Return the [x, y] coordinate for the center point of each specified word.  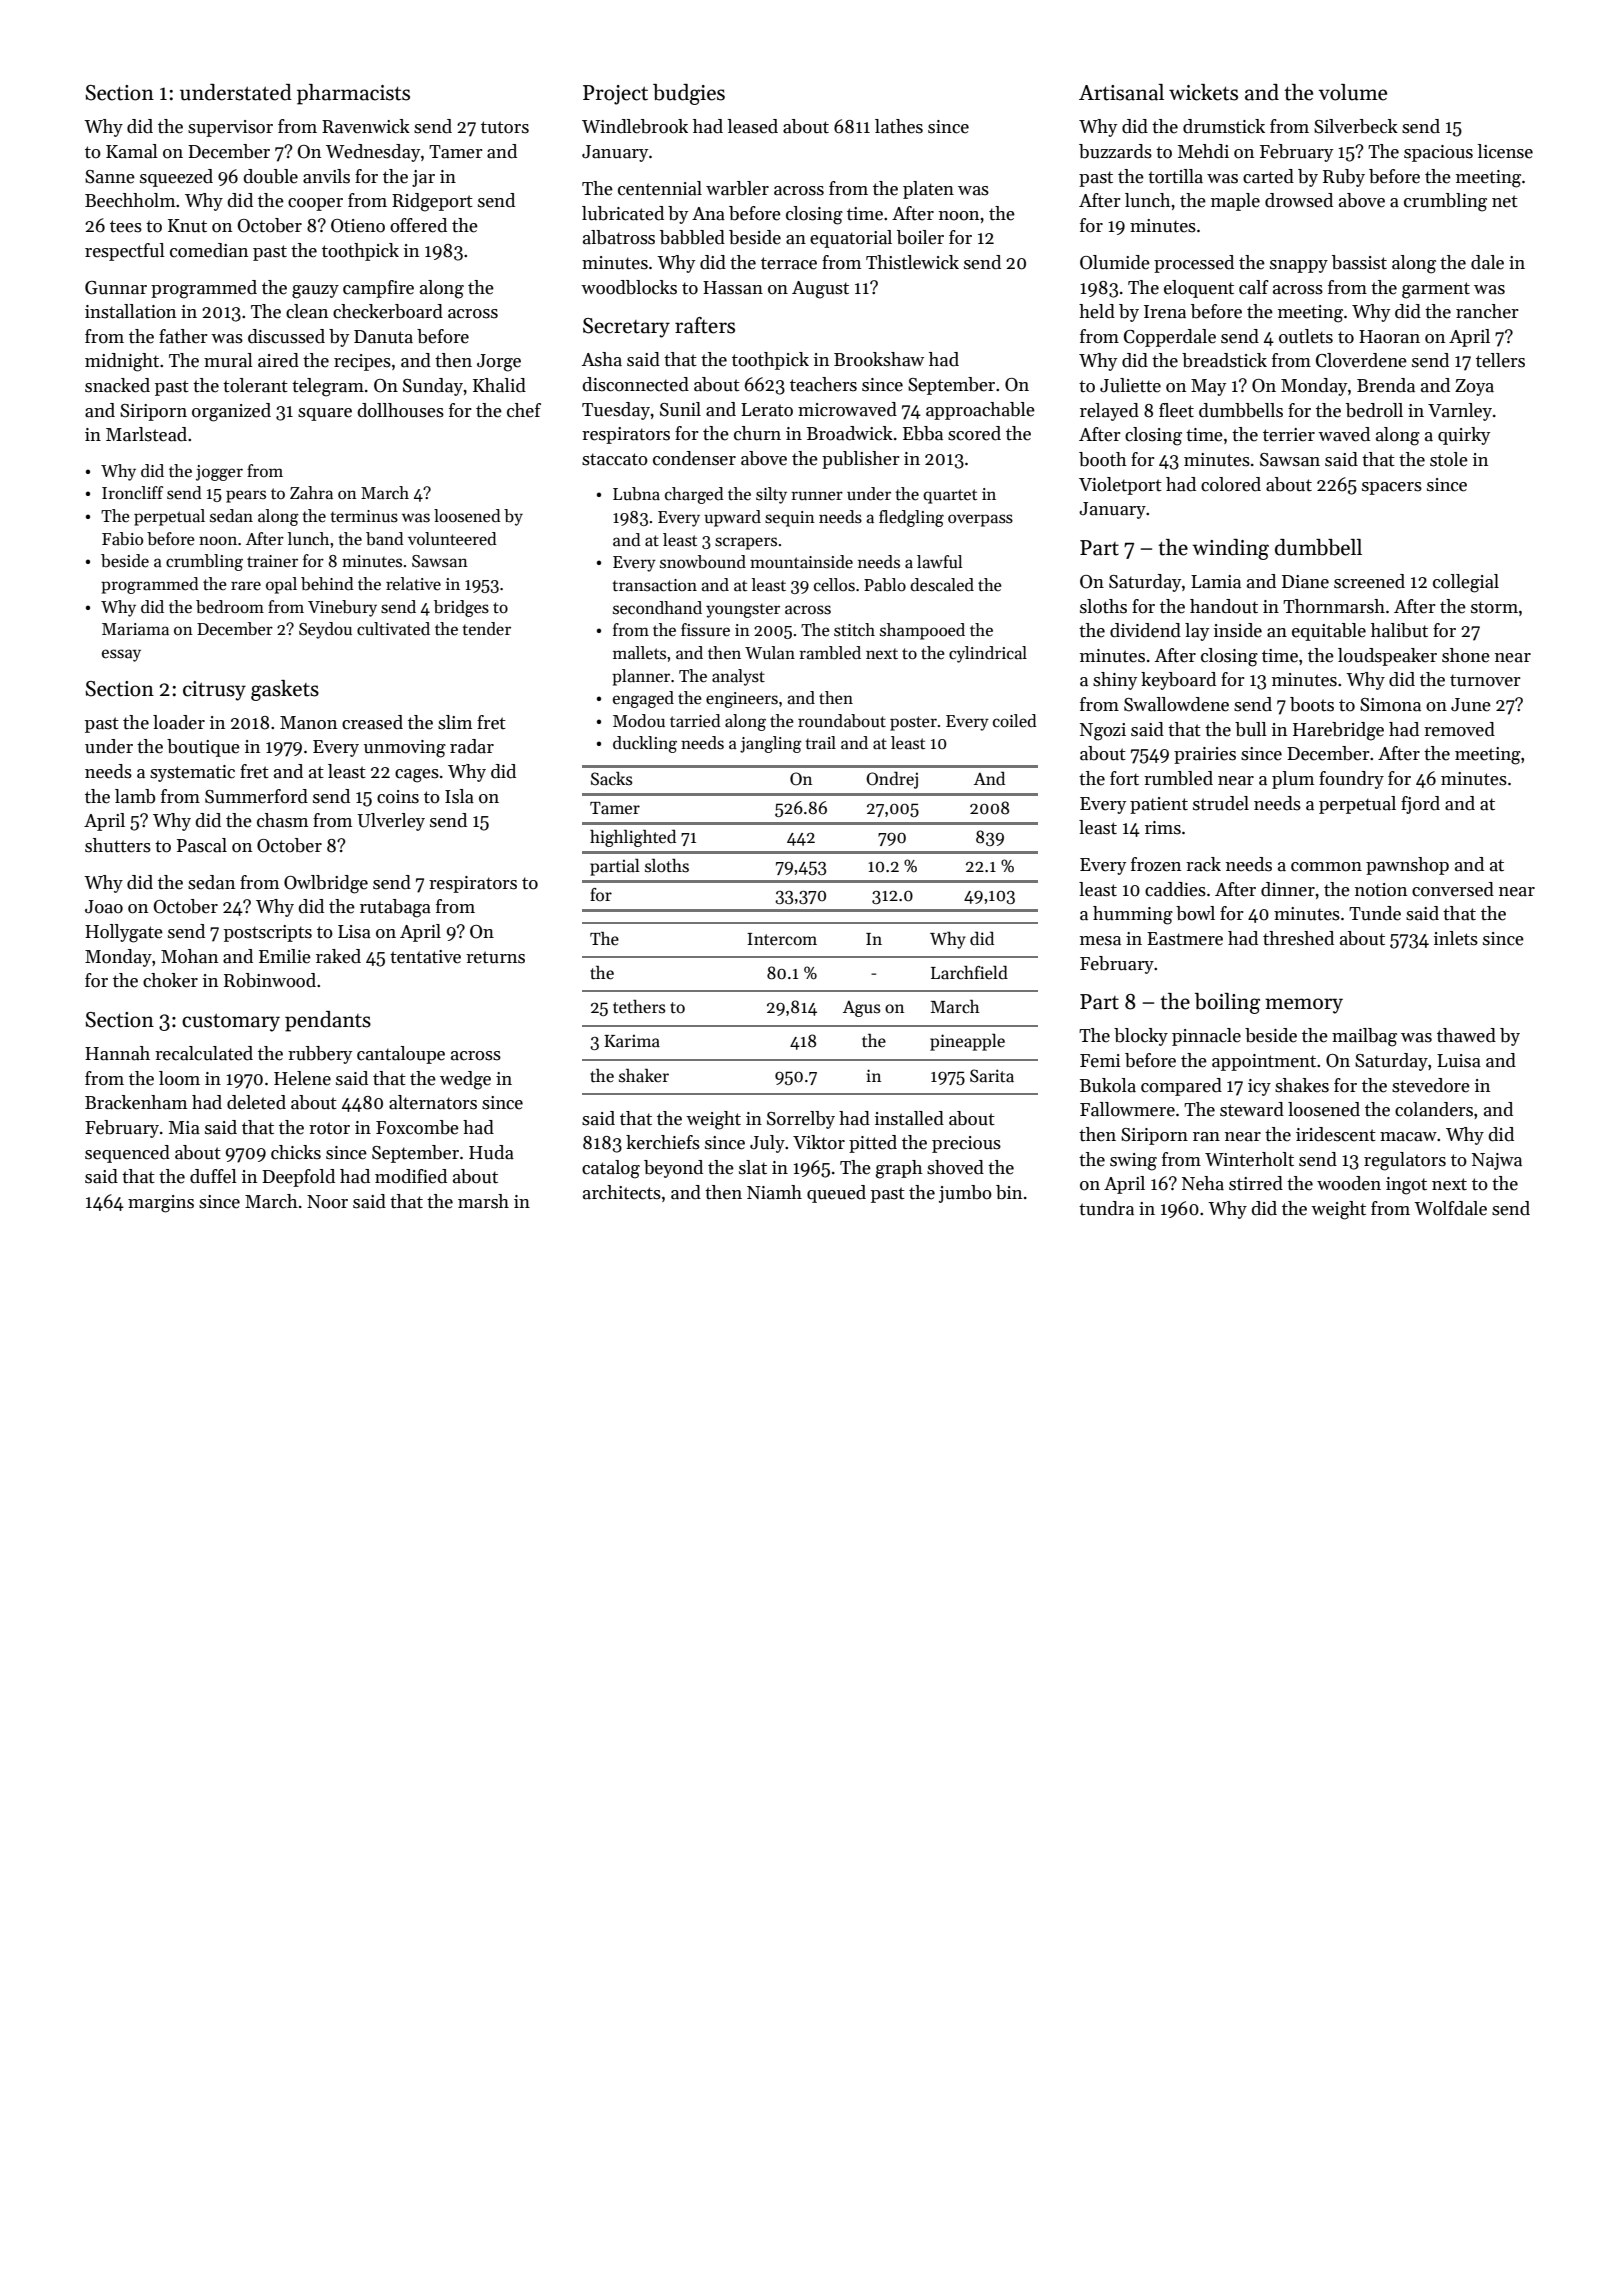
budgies [689, 94]
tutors [505, 127]
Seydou [325, 630]
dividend [1145, 630]
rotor [329, 1128]
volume [1353, 92]
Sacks [612, 778]
